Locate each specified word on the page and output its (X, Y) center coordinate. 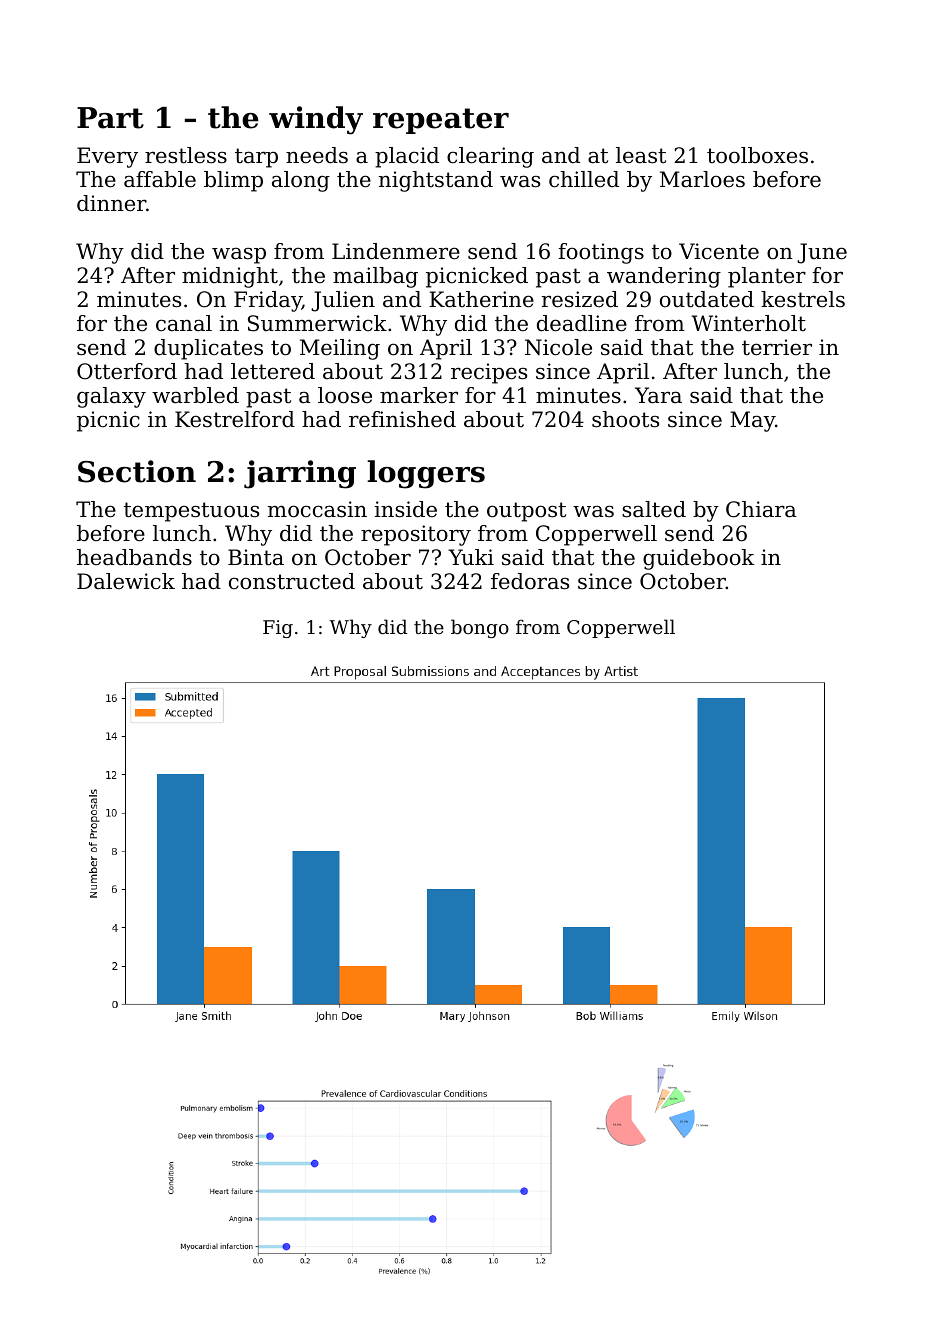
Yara (658, 395)
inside (406, 509)
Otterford (127, 371)
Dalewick (126, 581)
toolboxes (757, 155)
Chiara (761, 509)
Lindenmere (396, 251)
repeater (441, 121)
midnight (230, 277)
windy (316, 120)
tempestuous (191, 512)
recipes (489, 373)
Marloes (702, 179)
